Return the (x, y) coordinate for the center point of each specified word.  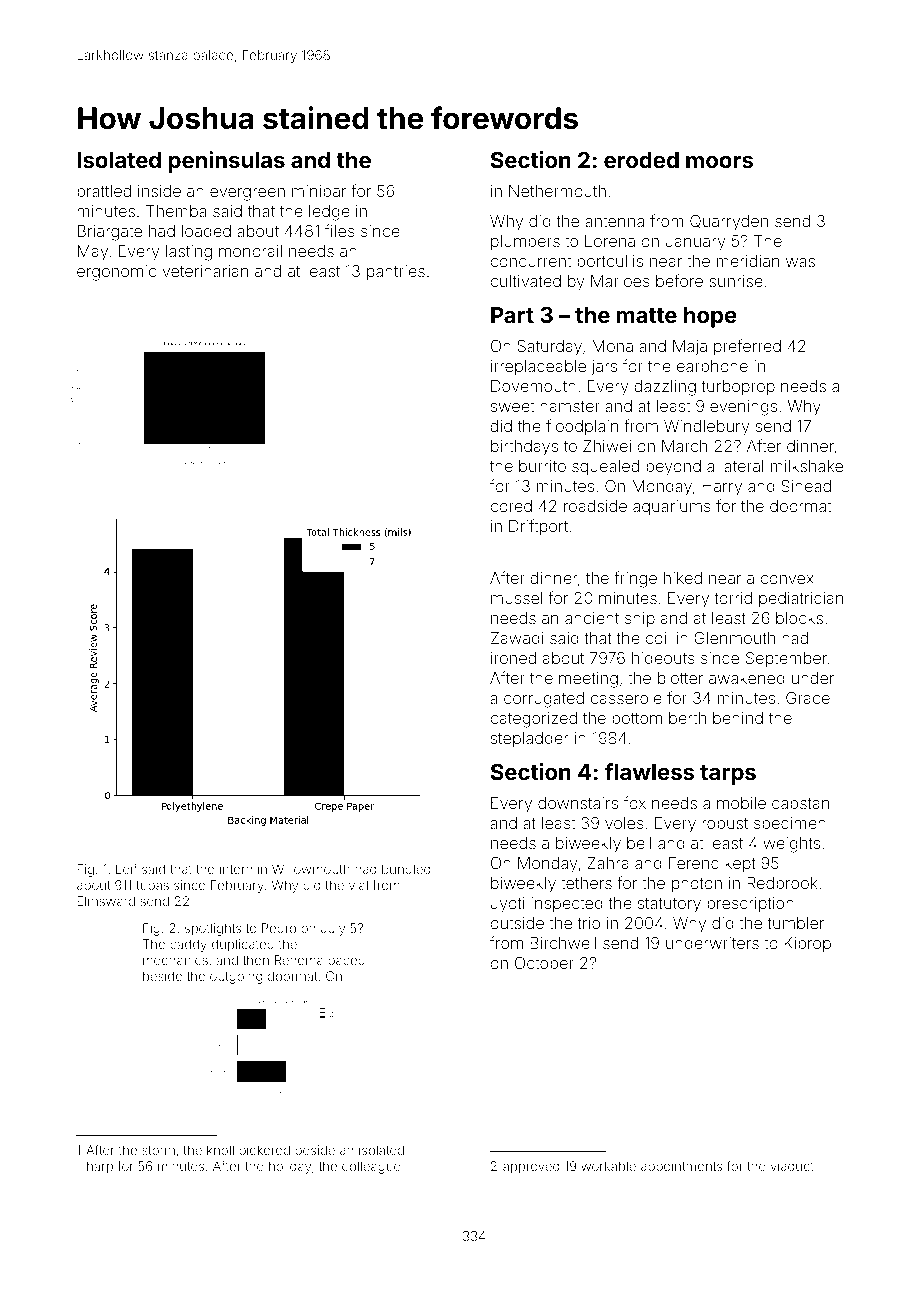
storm (158, 1150)
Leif (126, 869)
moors (719, 162)
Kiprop (807, 944)
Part (512, 315)
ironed (513, 658)
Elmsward (106, 901)
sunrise (736, 281)
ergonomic (116, 273)
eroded (641, 160)
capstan (800, 805)
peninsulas (227, 162)
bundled (406, 869)
